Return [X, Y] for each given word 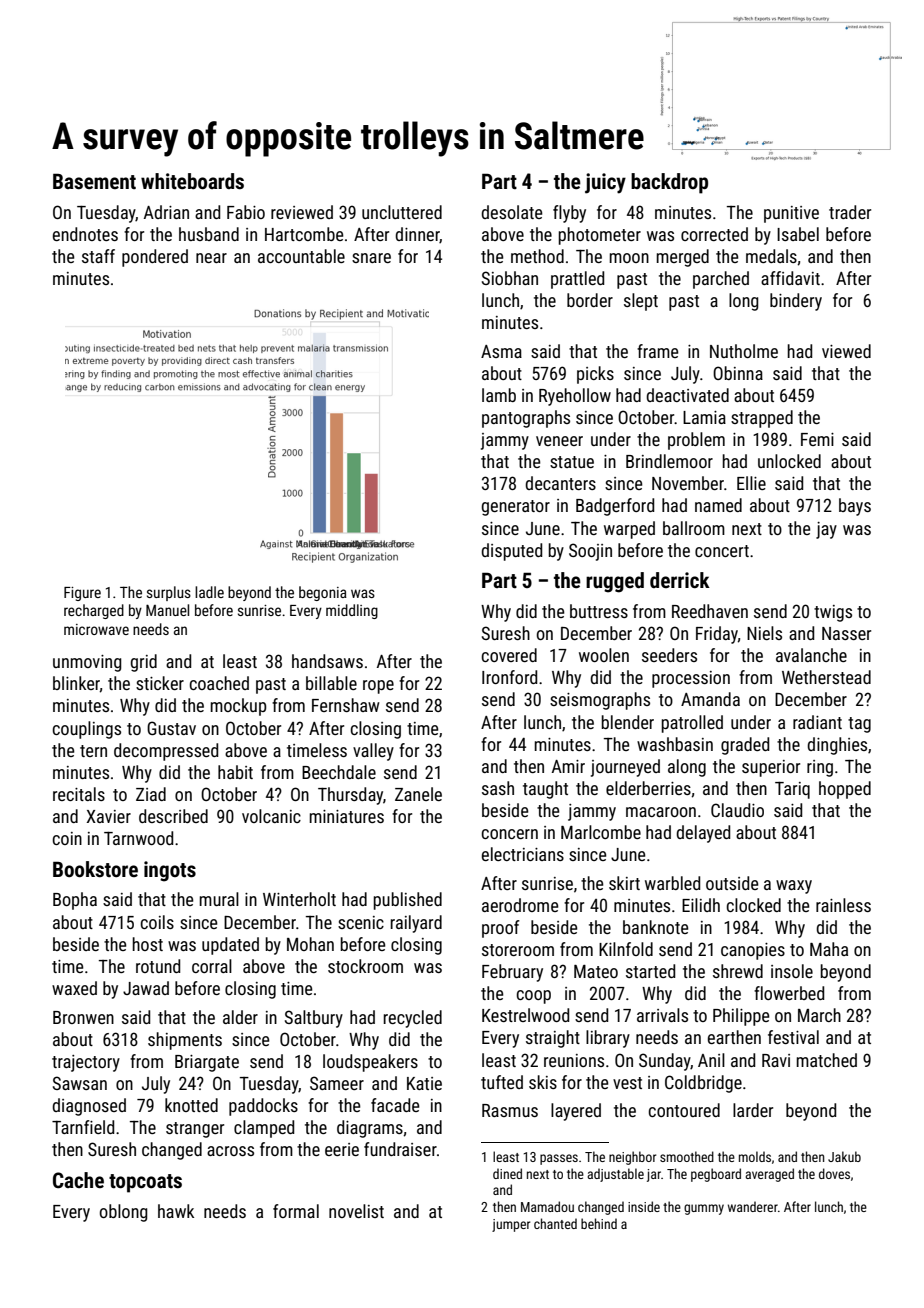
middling [352, 611]
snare [371, 258]
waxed [74, 988]
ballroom [694, 528]
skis [543, 1082]
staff [98, 256]
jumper [511, 1225]
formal [296, 1211]
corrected [714, 234]
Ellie [751, 483]
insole [792, 971]
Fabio [246, 212]
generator [516, 508]
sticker [160, 683]
